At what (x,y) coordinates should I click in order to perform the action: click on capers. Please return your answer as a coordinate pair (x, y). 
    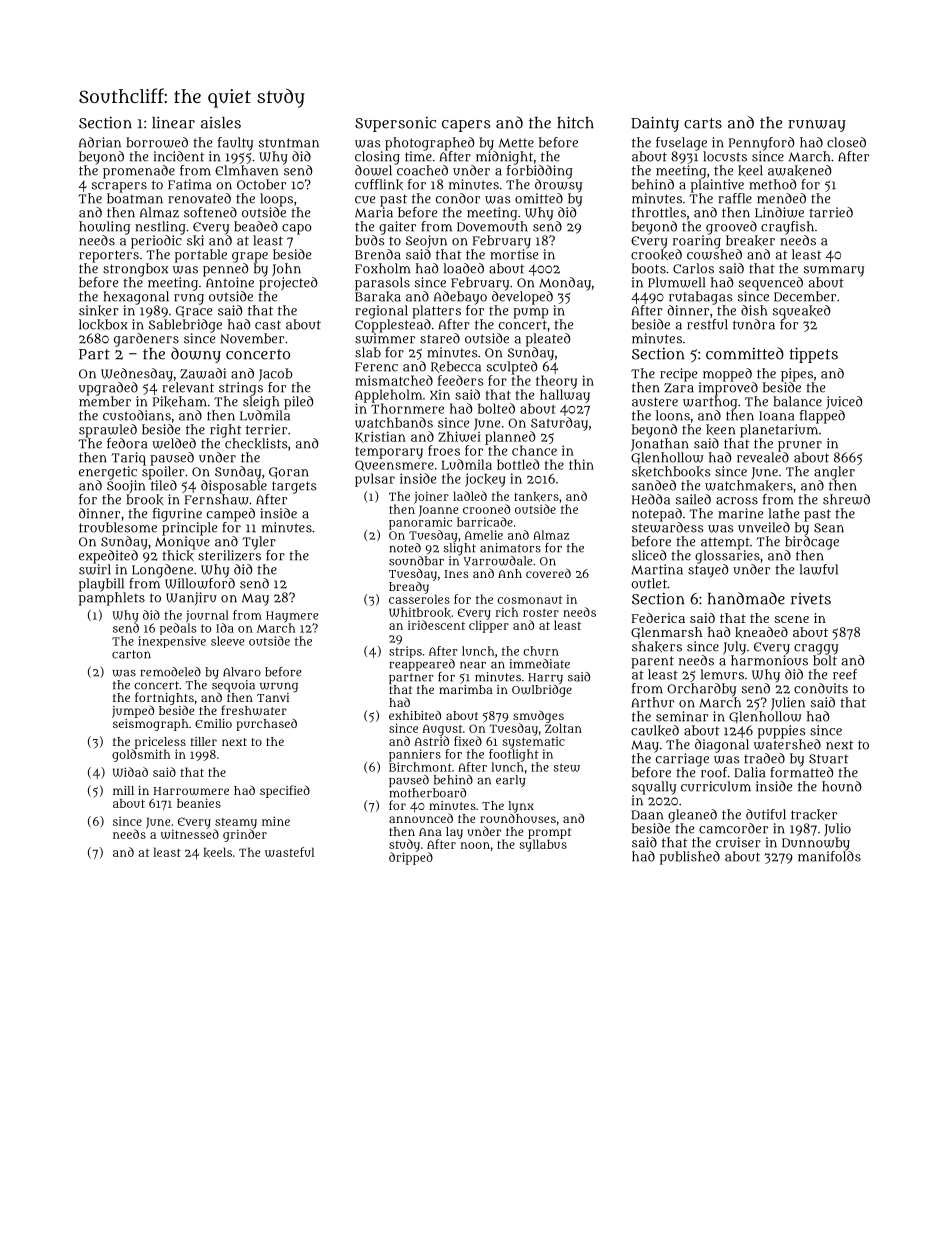
    Looking at the image, I should click on (466, 126).
